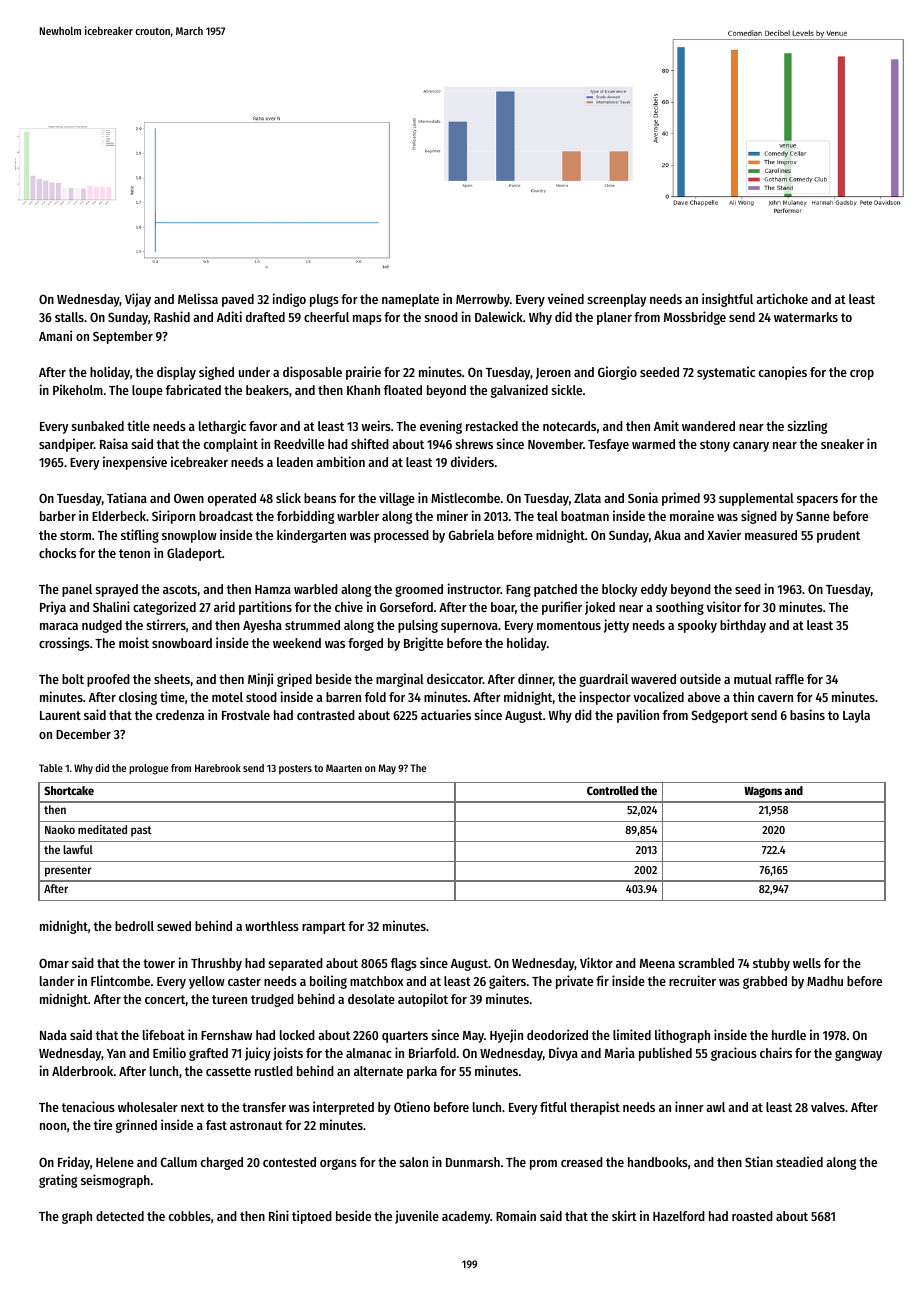 This document has height=1308, width=924. What do you see at coordinates (297, 1035) in the document?
I see `locked` at bounding box center [297, 1035].
